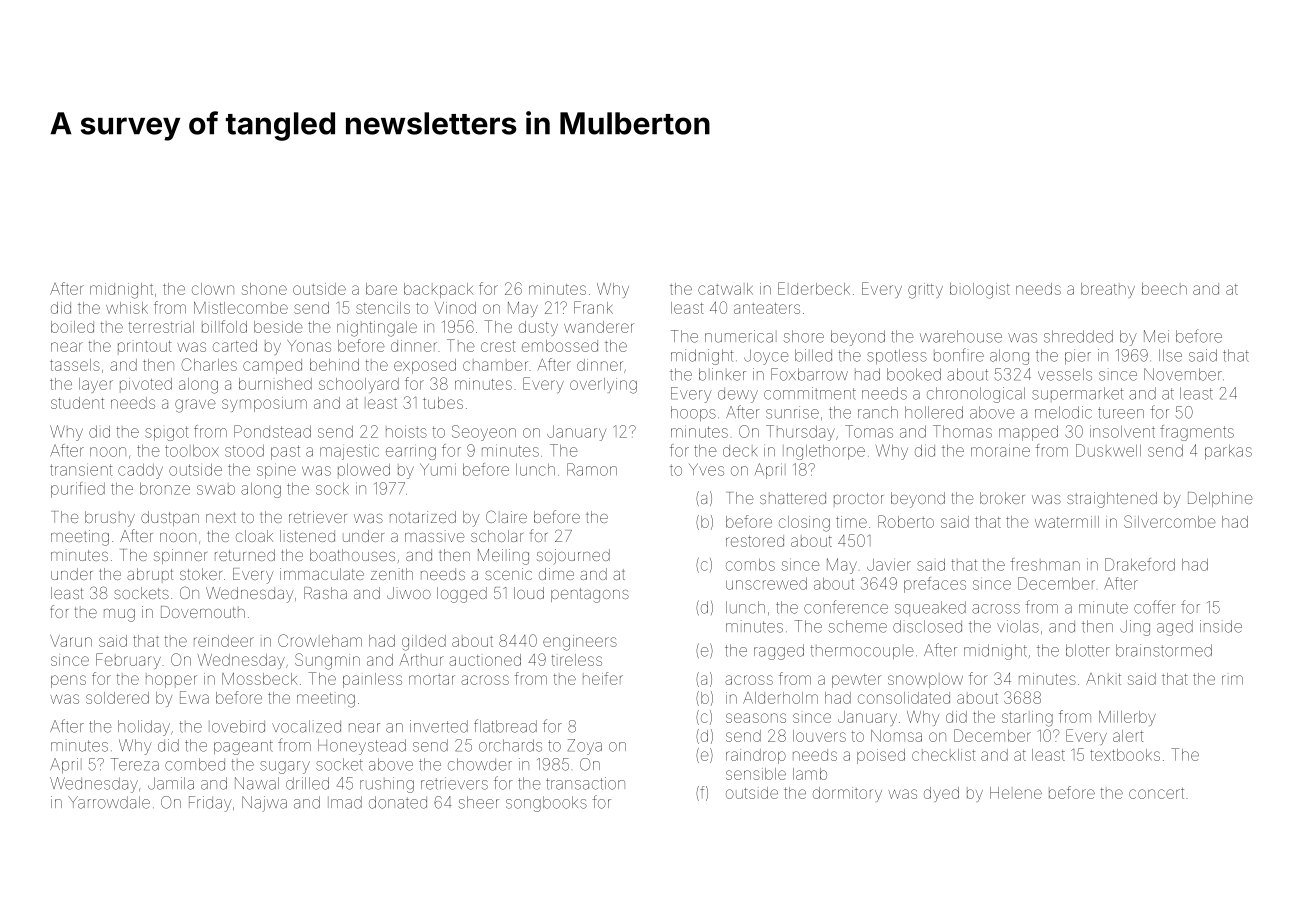 This image has width=1308, height=924. What do you see at coordinates (1125, 755) in the image?
I see `textbooks` at bounding box center [1125, 755].
